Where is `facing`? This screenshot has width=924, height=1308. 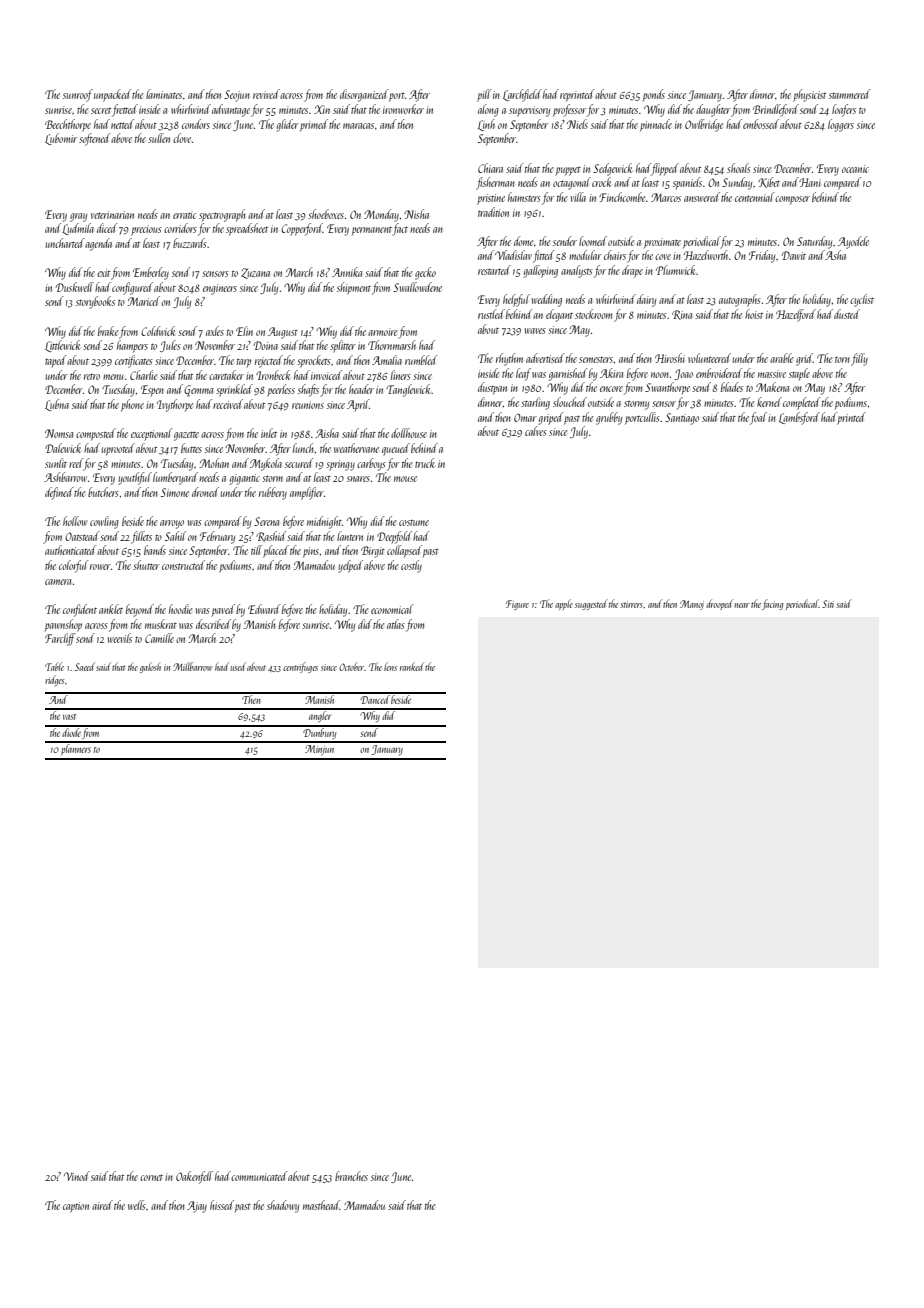 facing is located at coordinates (773, 604).
